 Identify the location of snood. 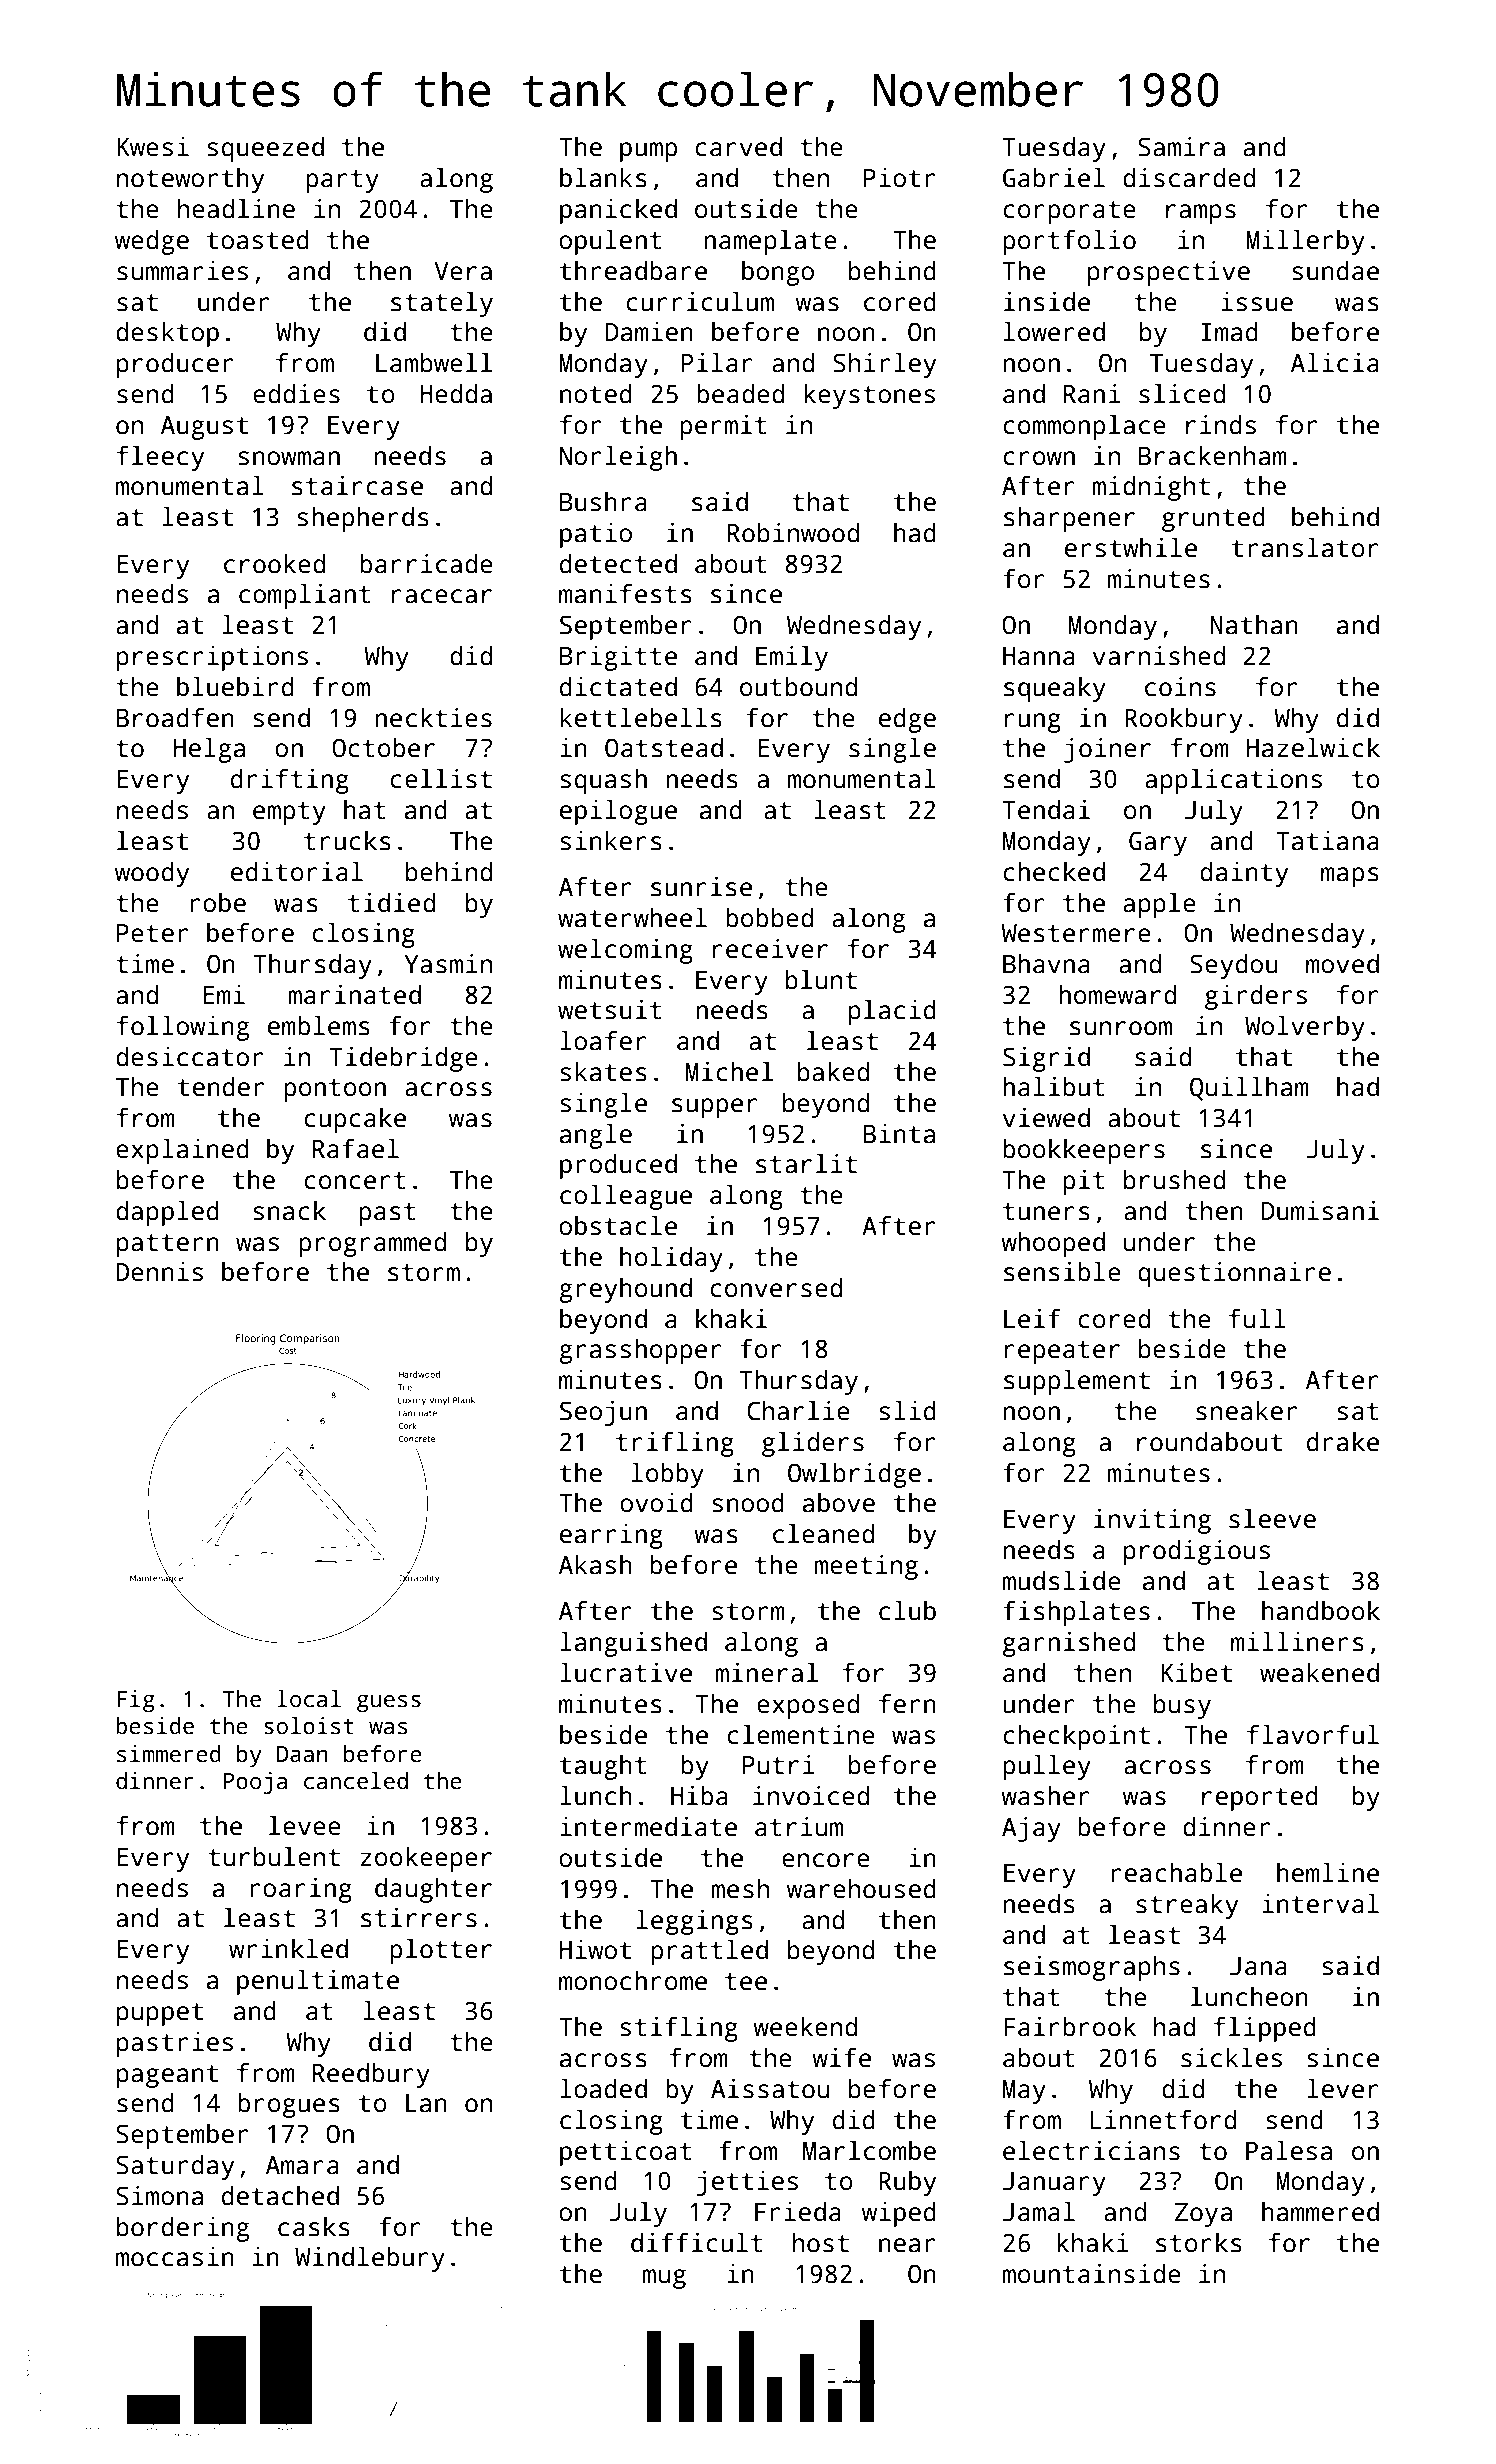
(748, 1503).
